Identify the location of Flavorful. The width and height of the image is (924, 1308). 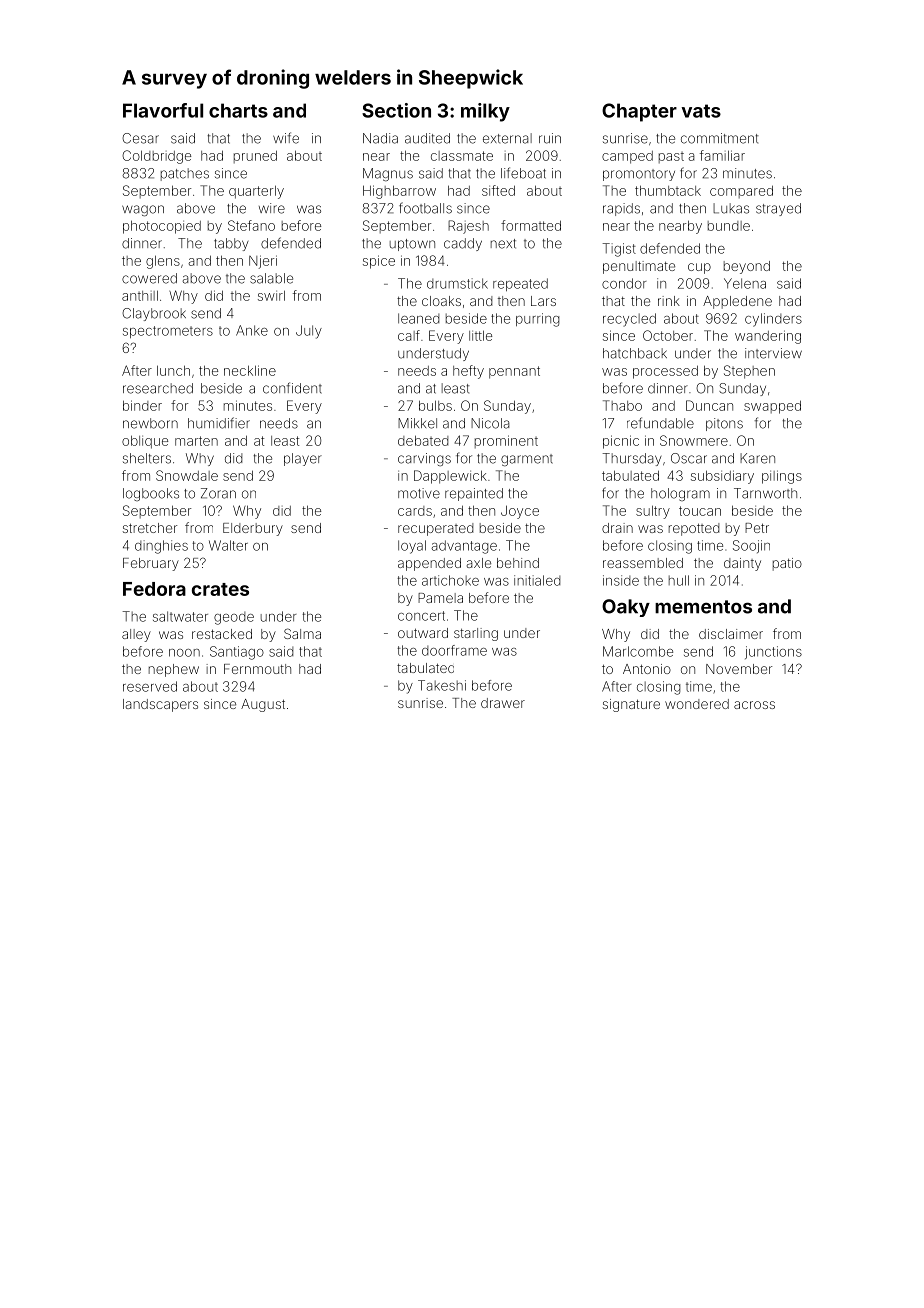
(163, 110).
